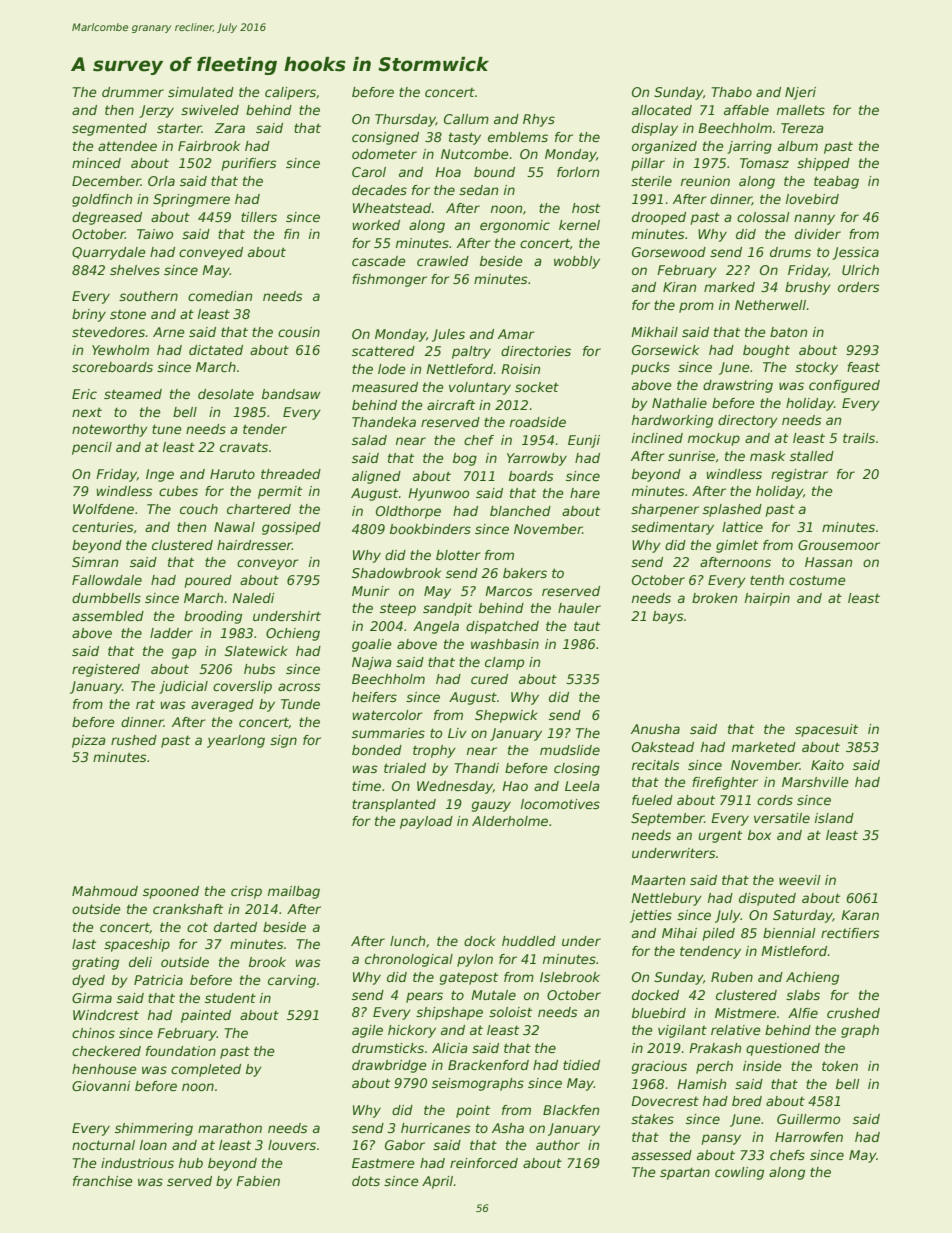 This screenshot has height=1233, width=952. What do you see at coordinates (103, 1181) in the screenshot?
I see `franchise` at bounding box center [103, 1181].
